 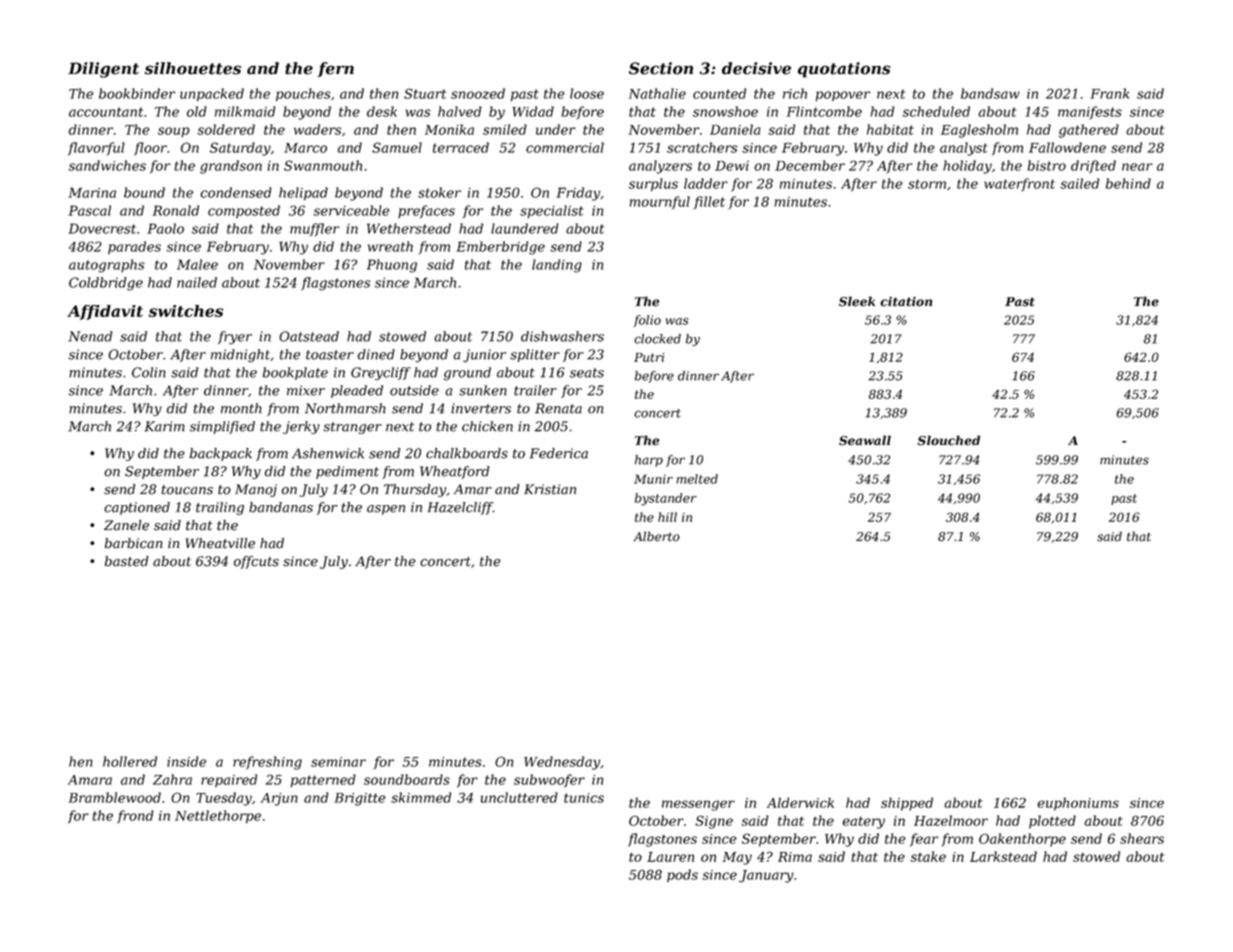 I want to click on offcuts, so click(x=256, y=562).
